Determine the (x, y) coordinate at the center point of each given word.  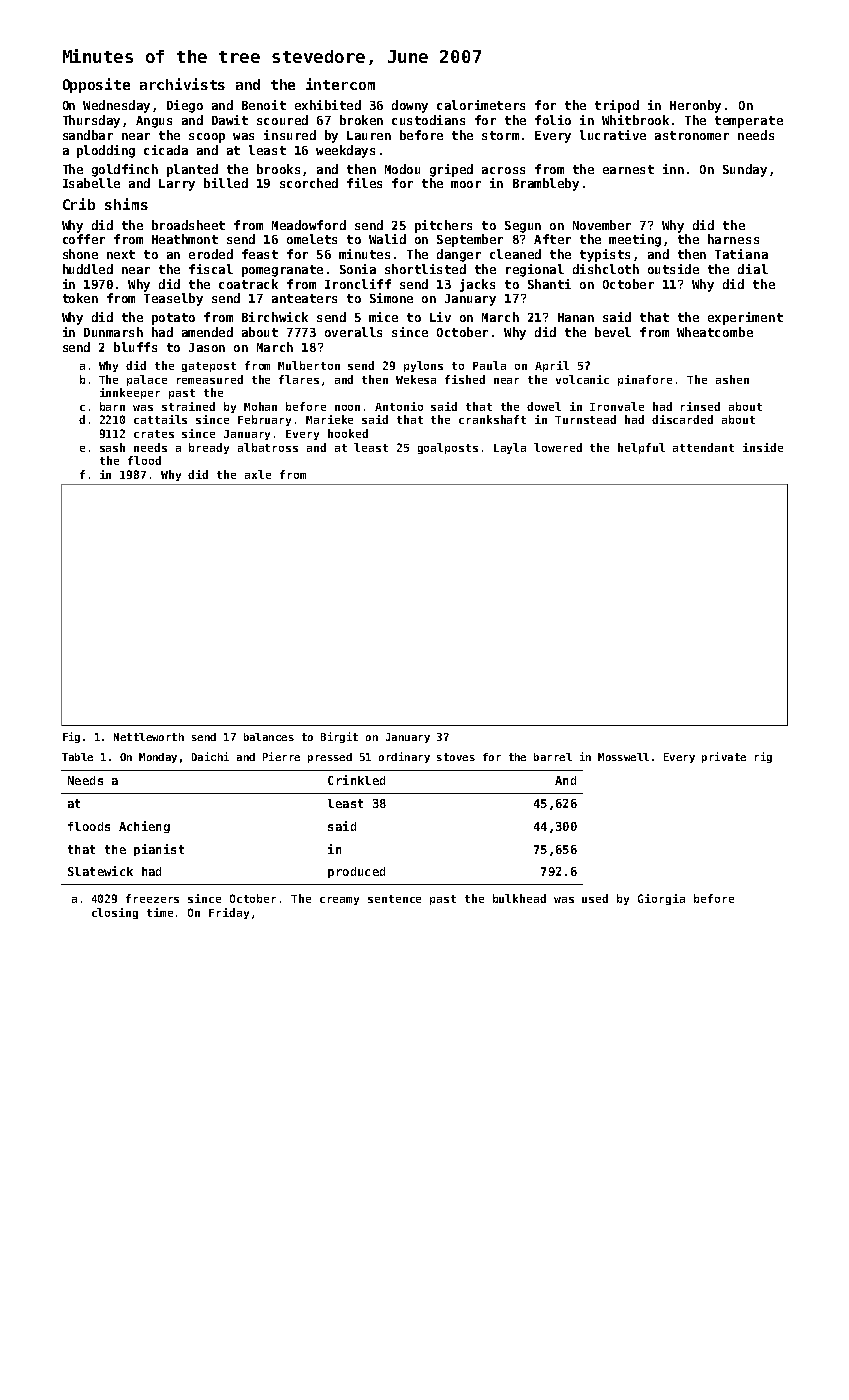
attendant (703, 447)
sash (112, 447)
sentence (394, 899)
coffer (84, 239)
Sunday (745, 170)
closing (115, 913)
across (503, 170)
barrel (553, 757)
